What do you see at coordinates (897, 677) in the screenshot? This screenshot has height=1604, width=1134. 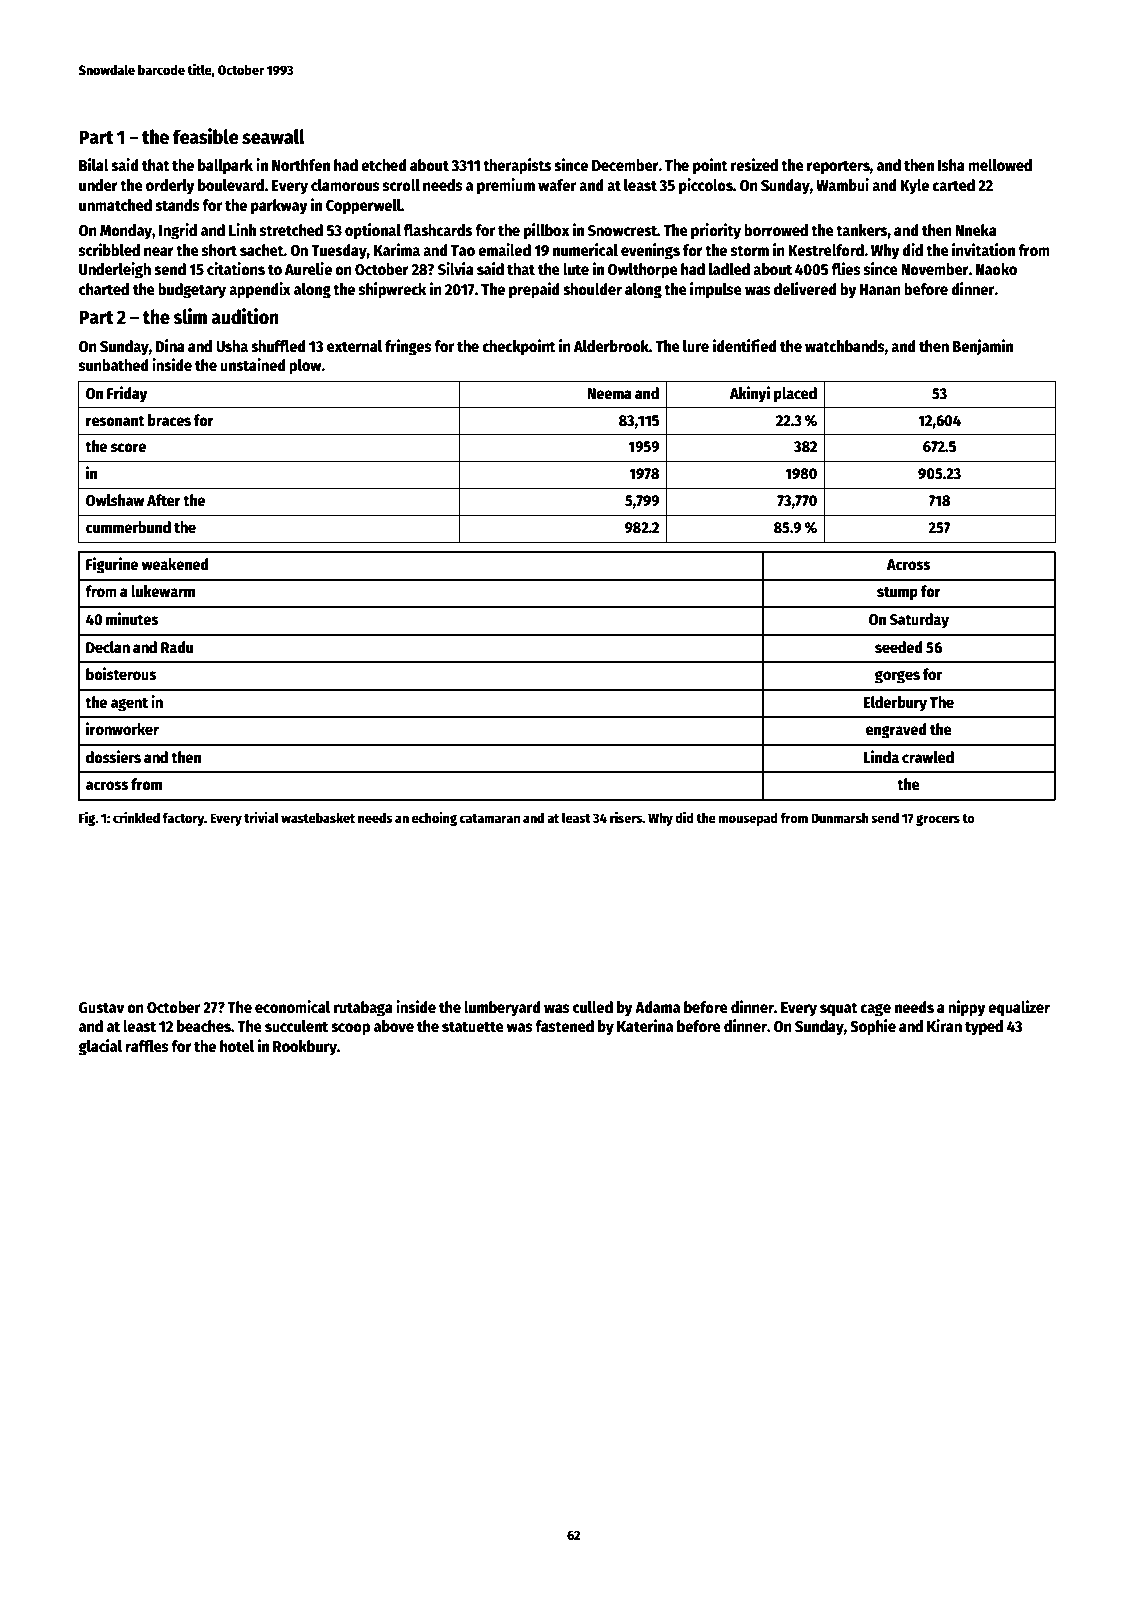 I see `gorges` at bounding box center [897, 677].
